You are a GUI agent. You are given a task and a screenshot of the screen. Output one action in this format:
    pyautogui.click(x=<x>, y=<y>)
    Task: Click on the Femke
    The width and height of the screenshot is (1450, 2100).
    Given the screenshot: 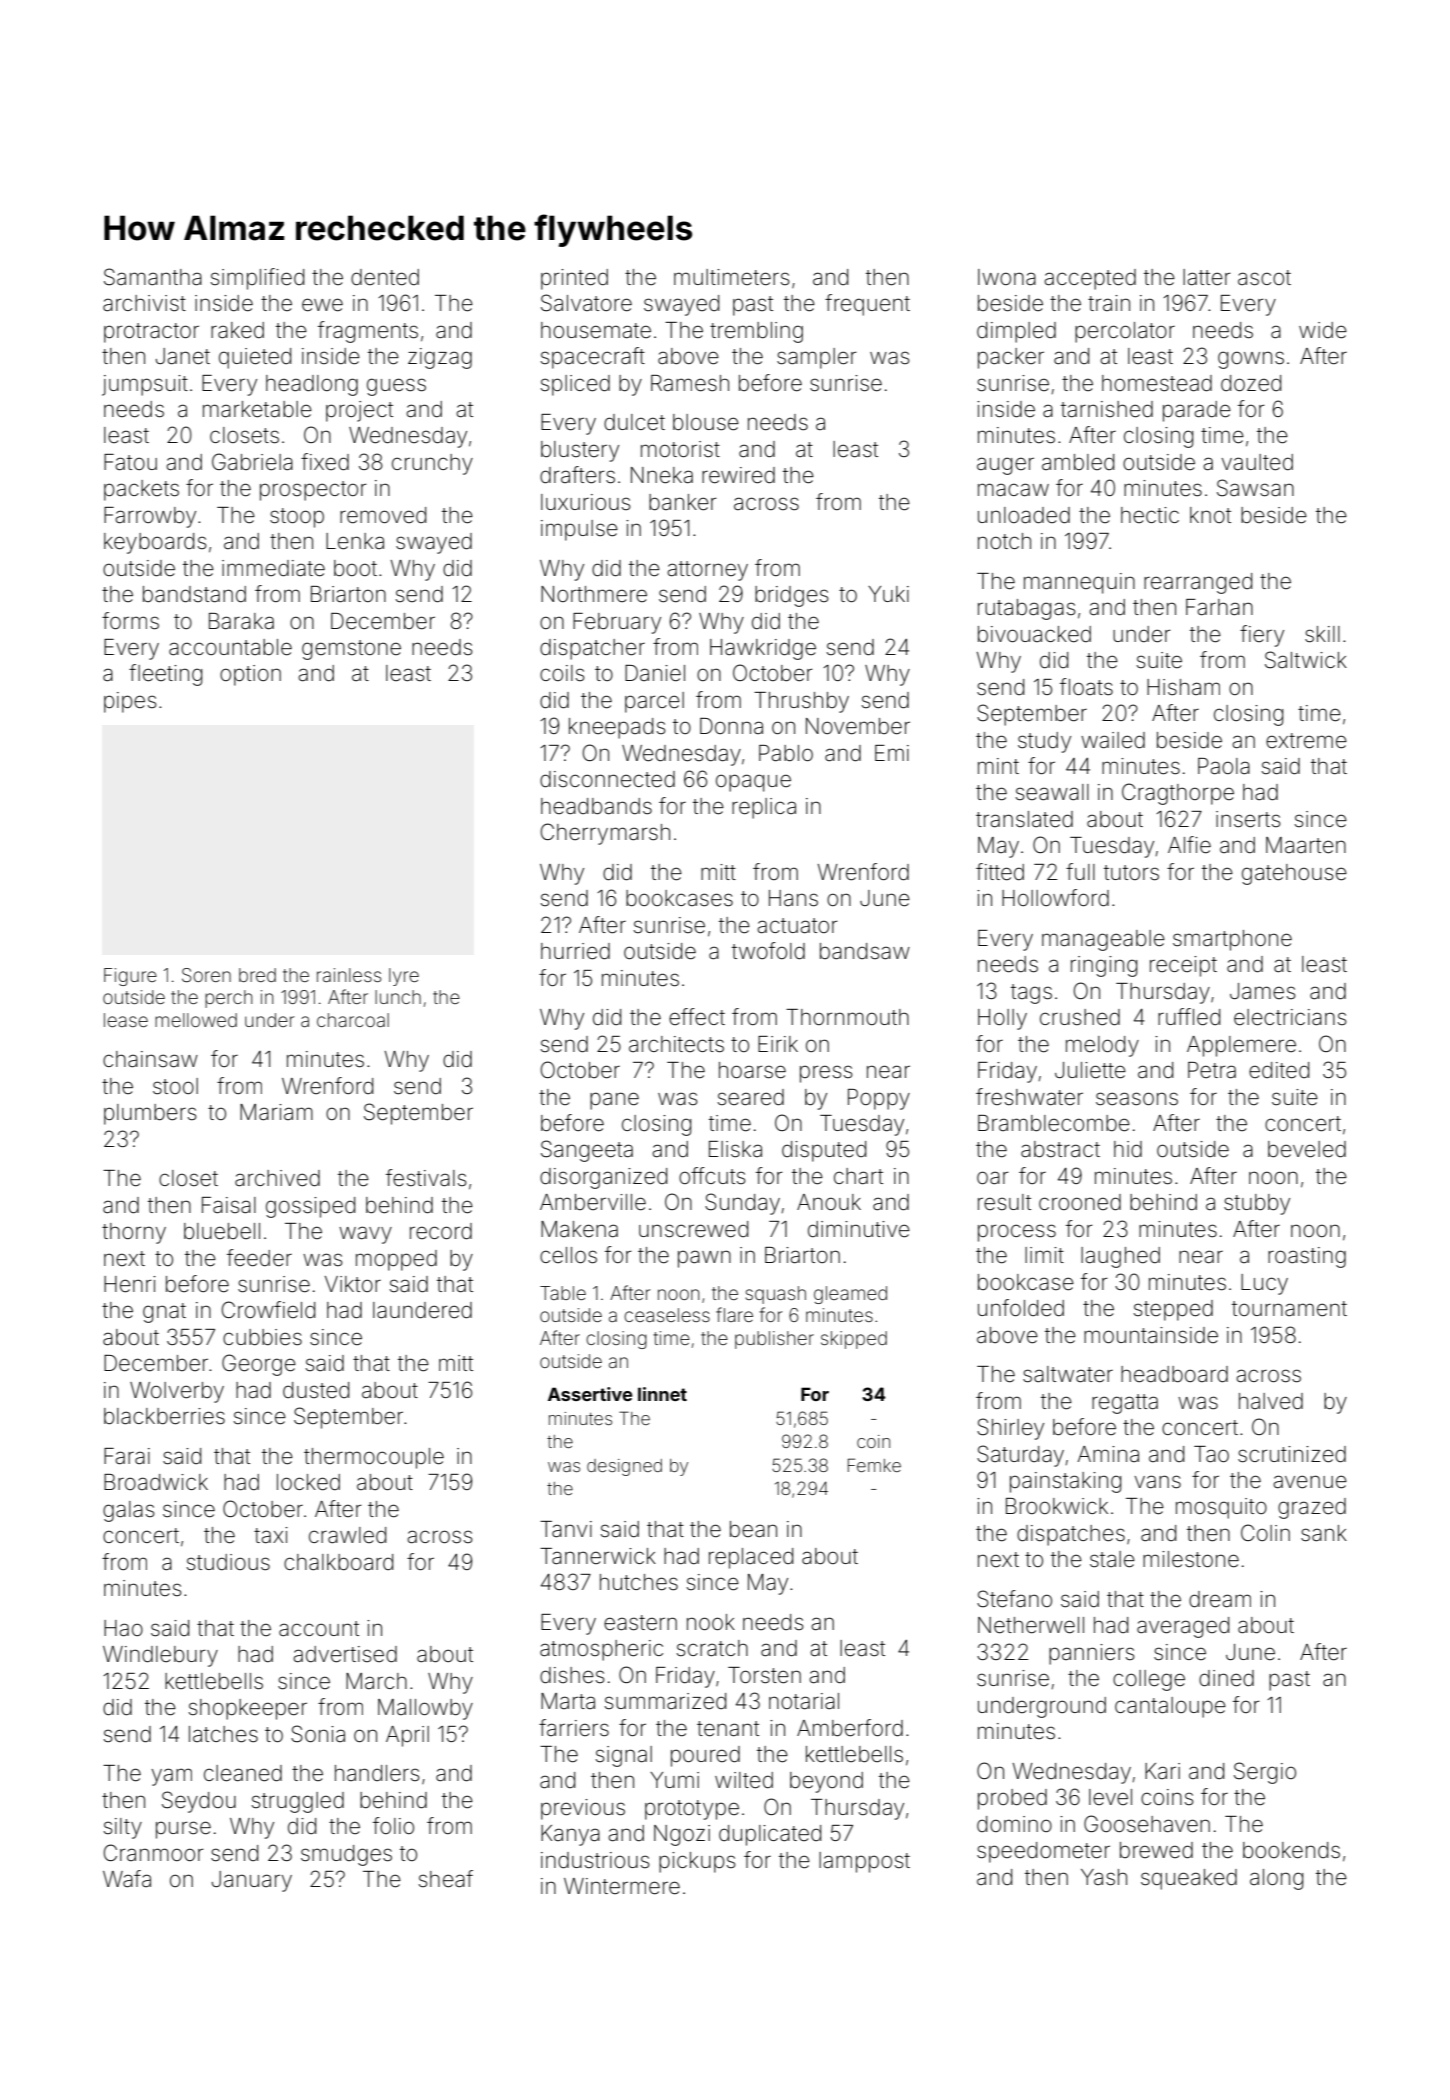 What is the action you would take?
    pyautogui.click(x=874, y=1465)
